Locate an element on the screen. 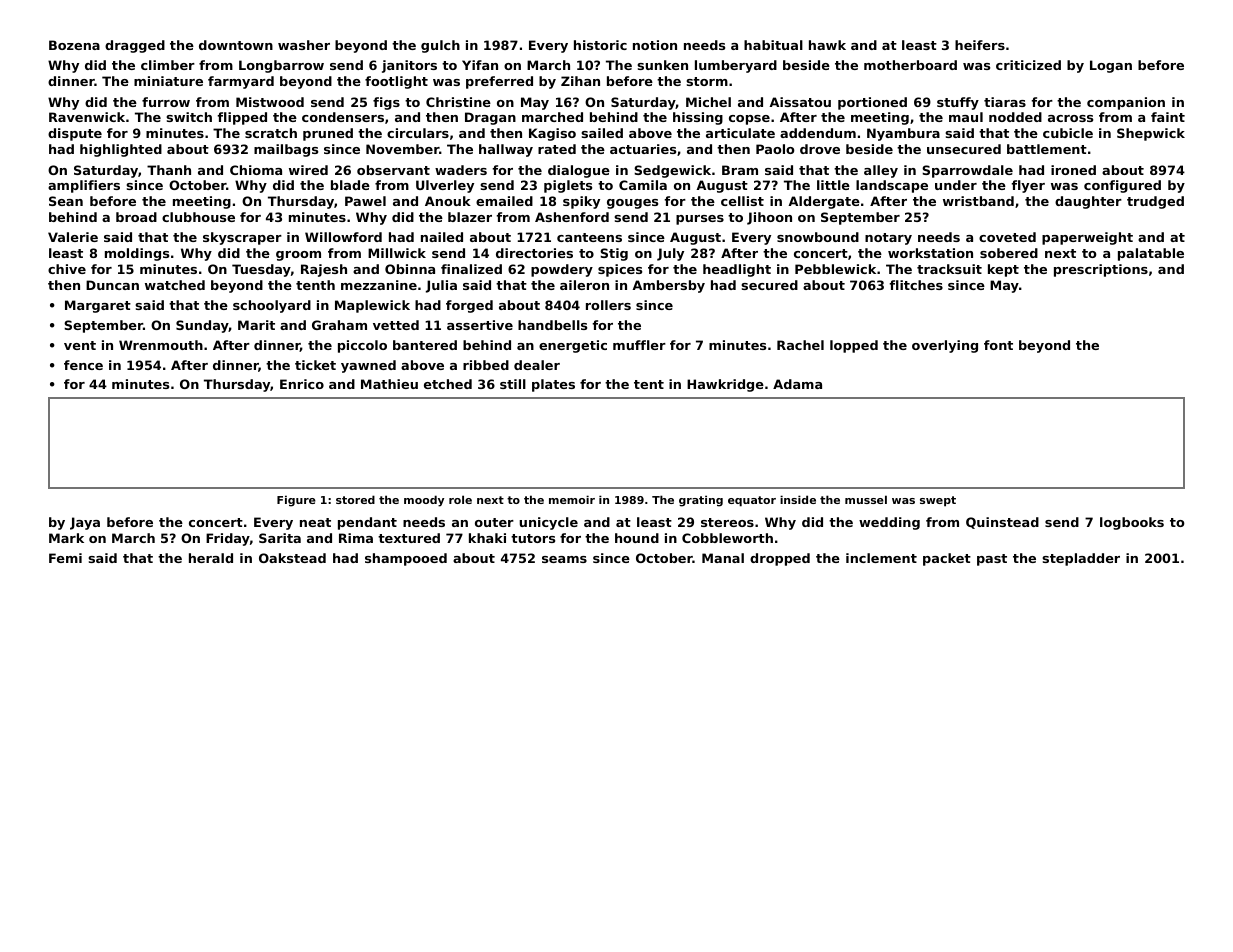  fence is located at coordinates (83, 365).
